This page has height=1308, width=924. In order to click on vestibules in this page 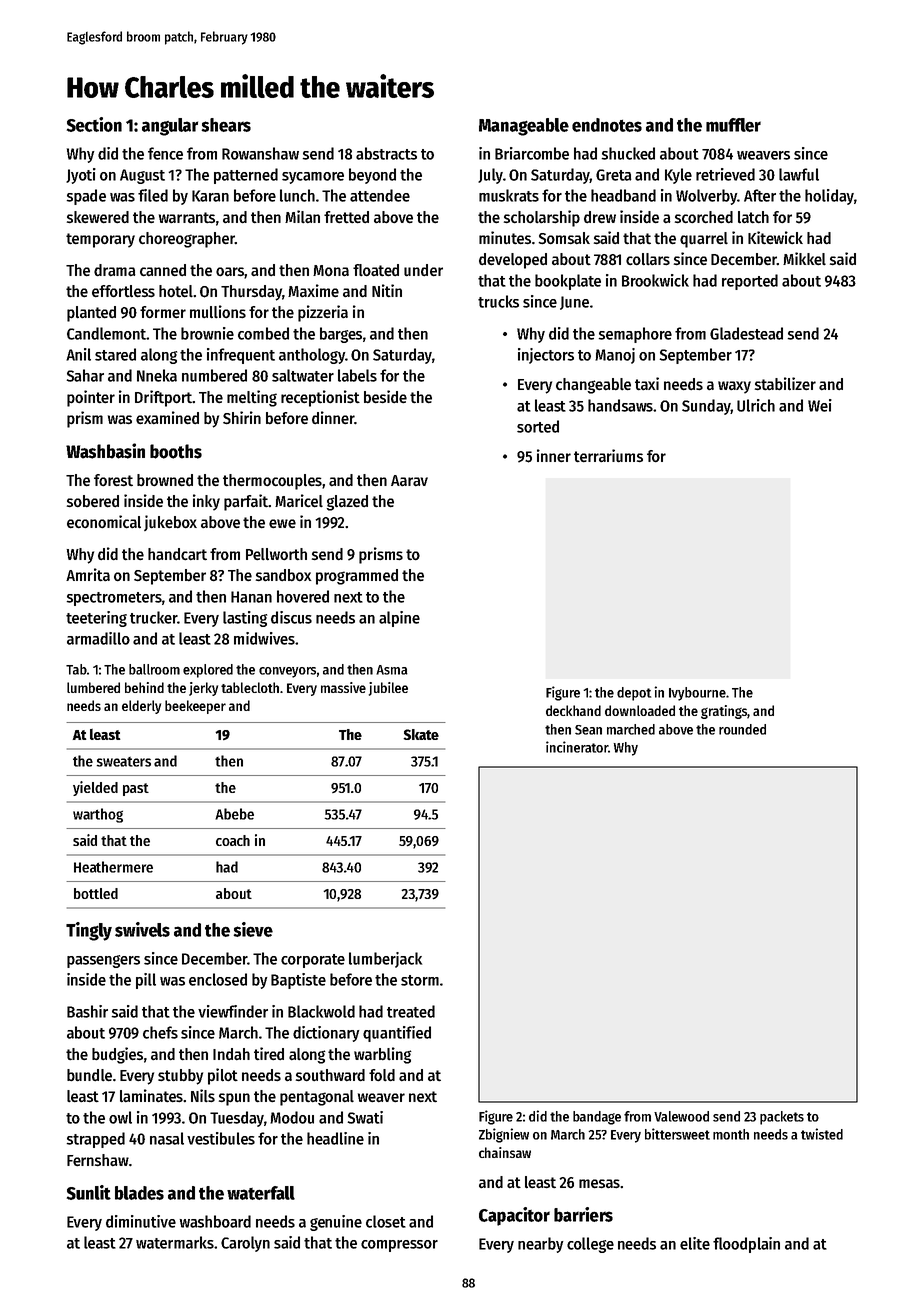, I will do `click(221, 1138)`.
